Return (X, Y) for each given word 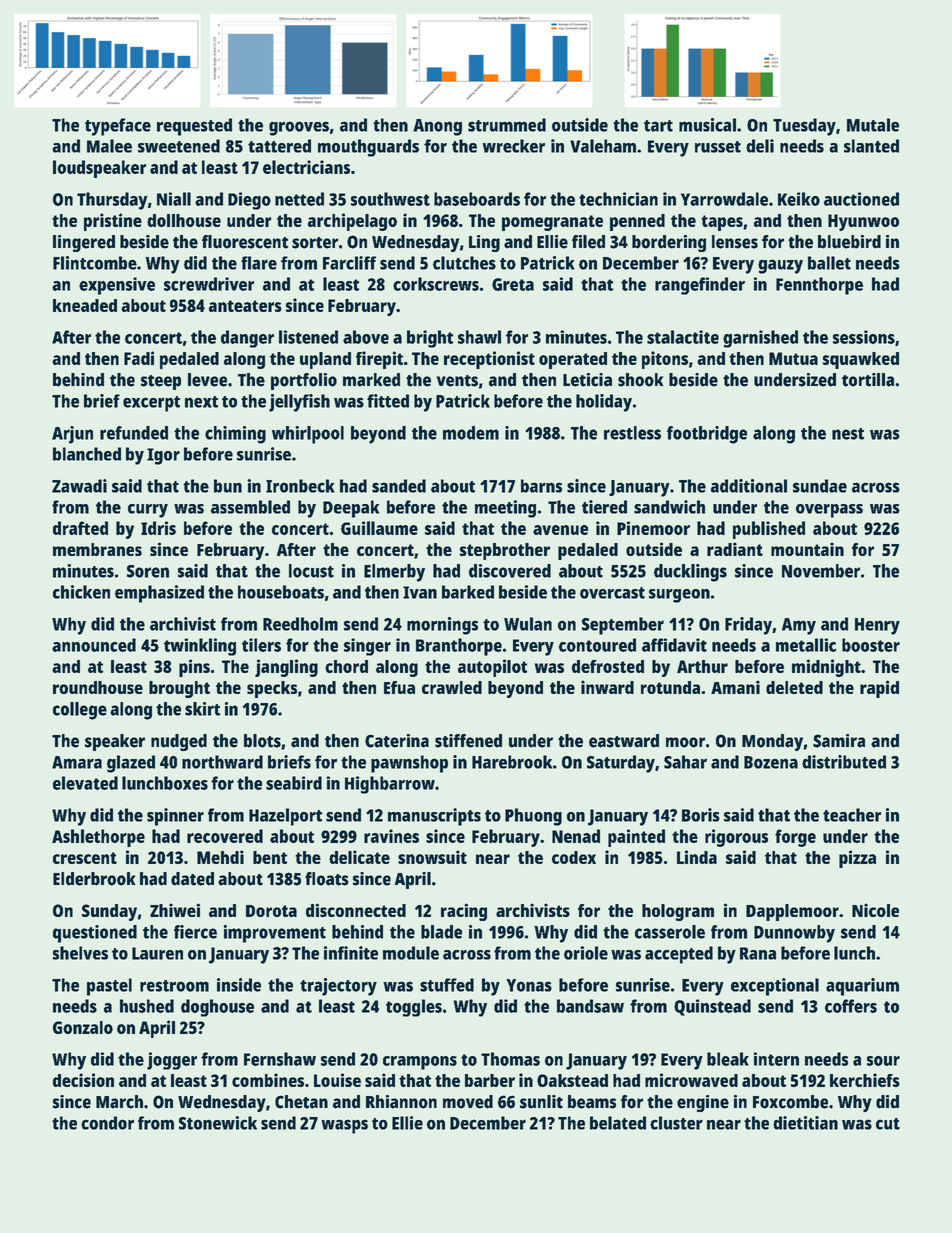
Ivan (420, 592)
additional (749, 486)
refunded (134, 433)
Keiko (799, 199)
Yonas (529, 985)
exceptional (775, 987)
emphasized (159, 594)
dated (192, 879)
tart (658, 126)
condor (107, 1123)
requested (194, 127)
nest (848, 434)
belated (618, 1123)
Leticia (587, 380)
